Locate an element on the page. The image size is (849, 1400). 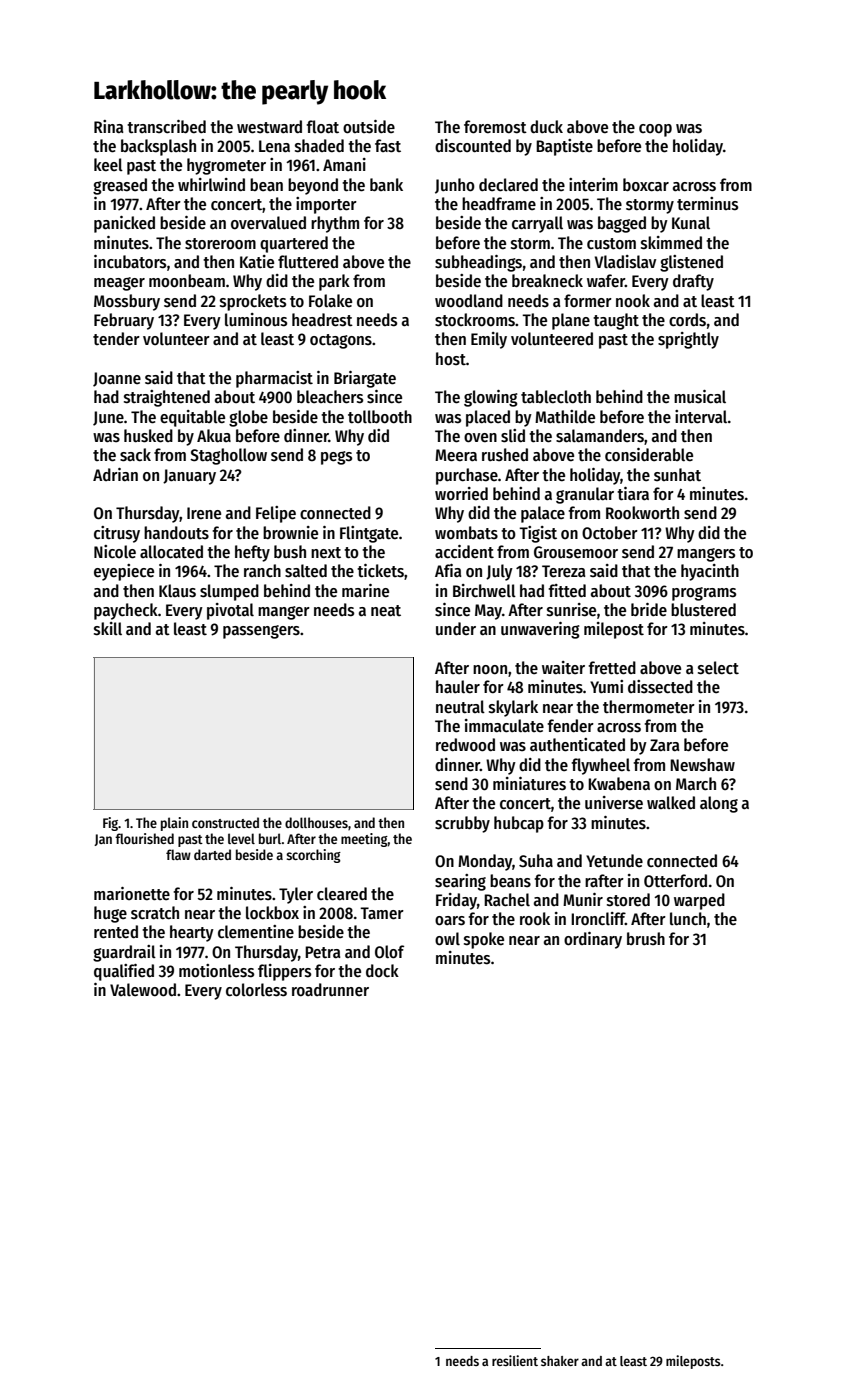
Kunal is located at coordinates (691, 222).
